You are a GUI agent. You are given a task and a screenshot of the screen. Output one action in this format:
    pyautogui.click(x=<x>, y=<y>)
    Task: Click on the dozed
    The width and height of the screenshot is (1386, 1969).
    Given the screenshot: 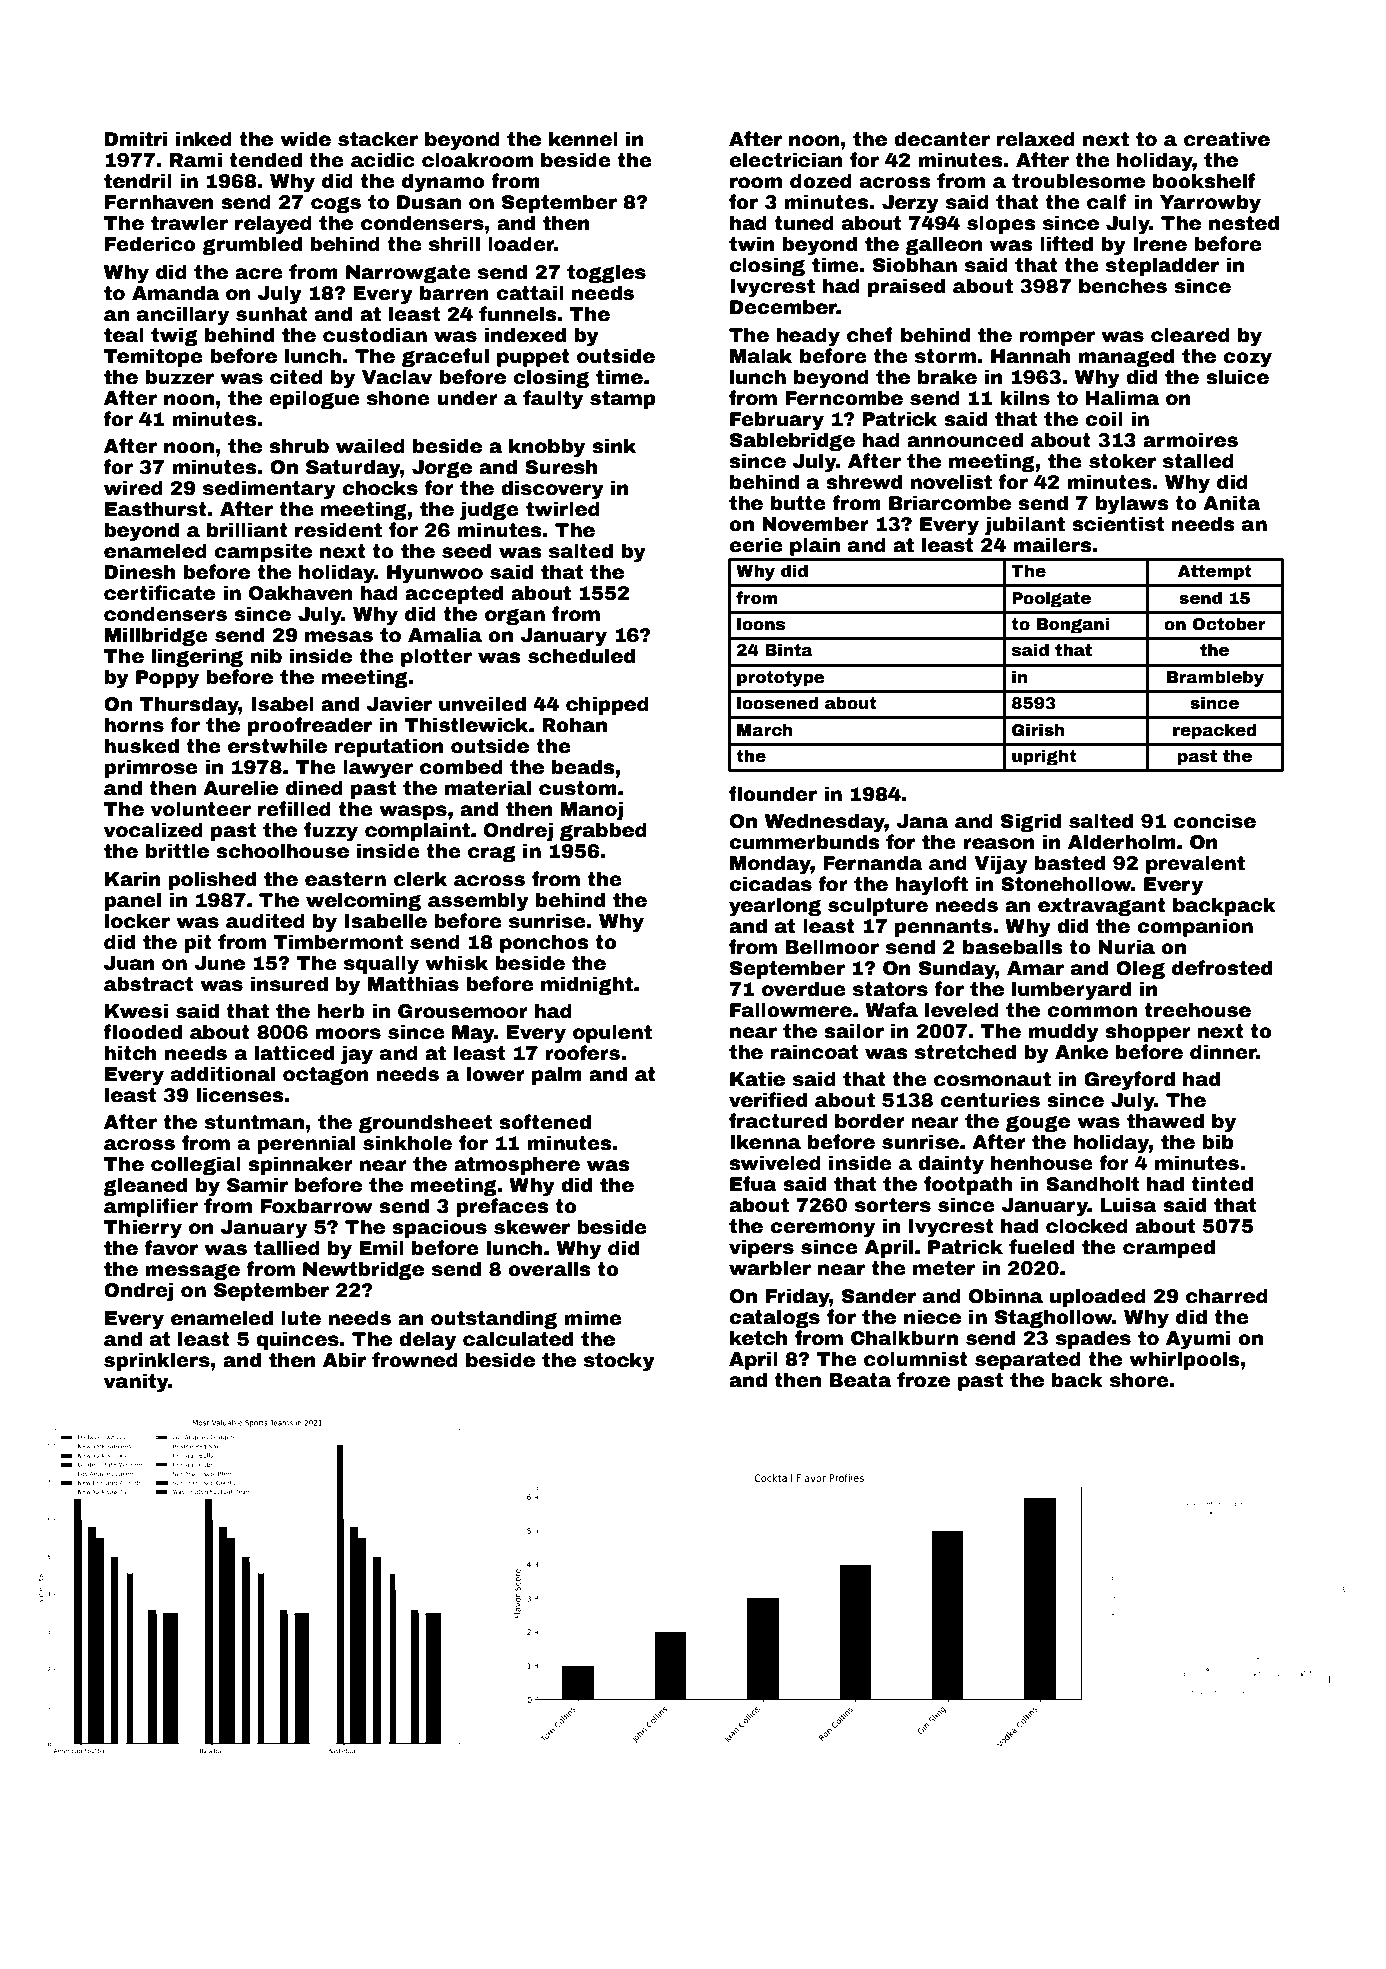 What is the action you would take?
    pyautogui.click(x=821, y=181)
